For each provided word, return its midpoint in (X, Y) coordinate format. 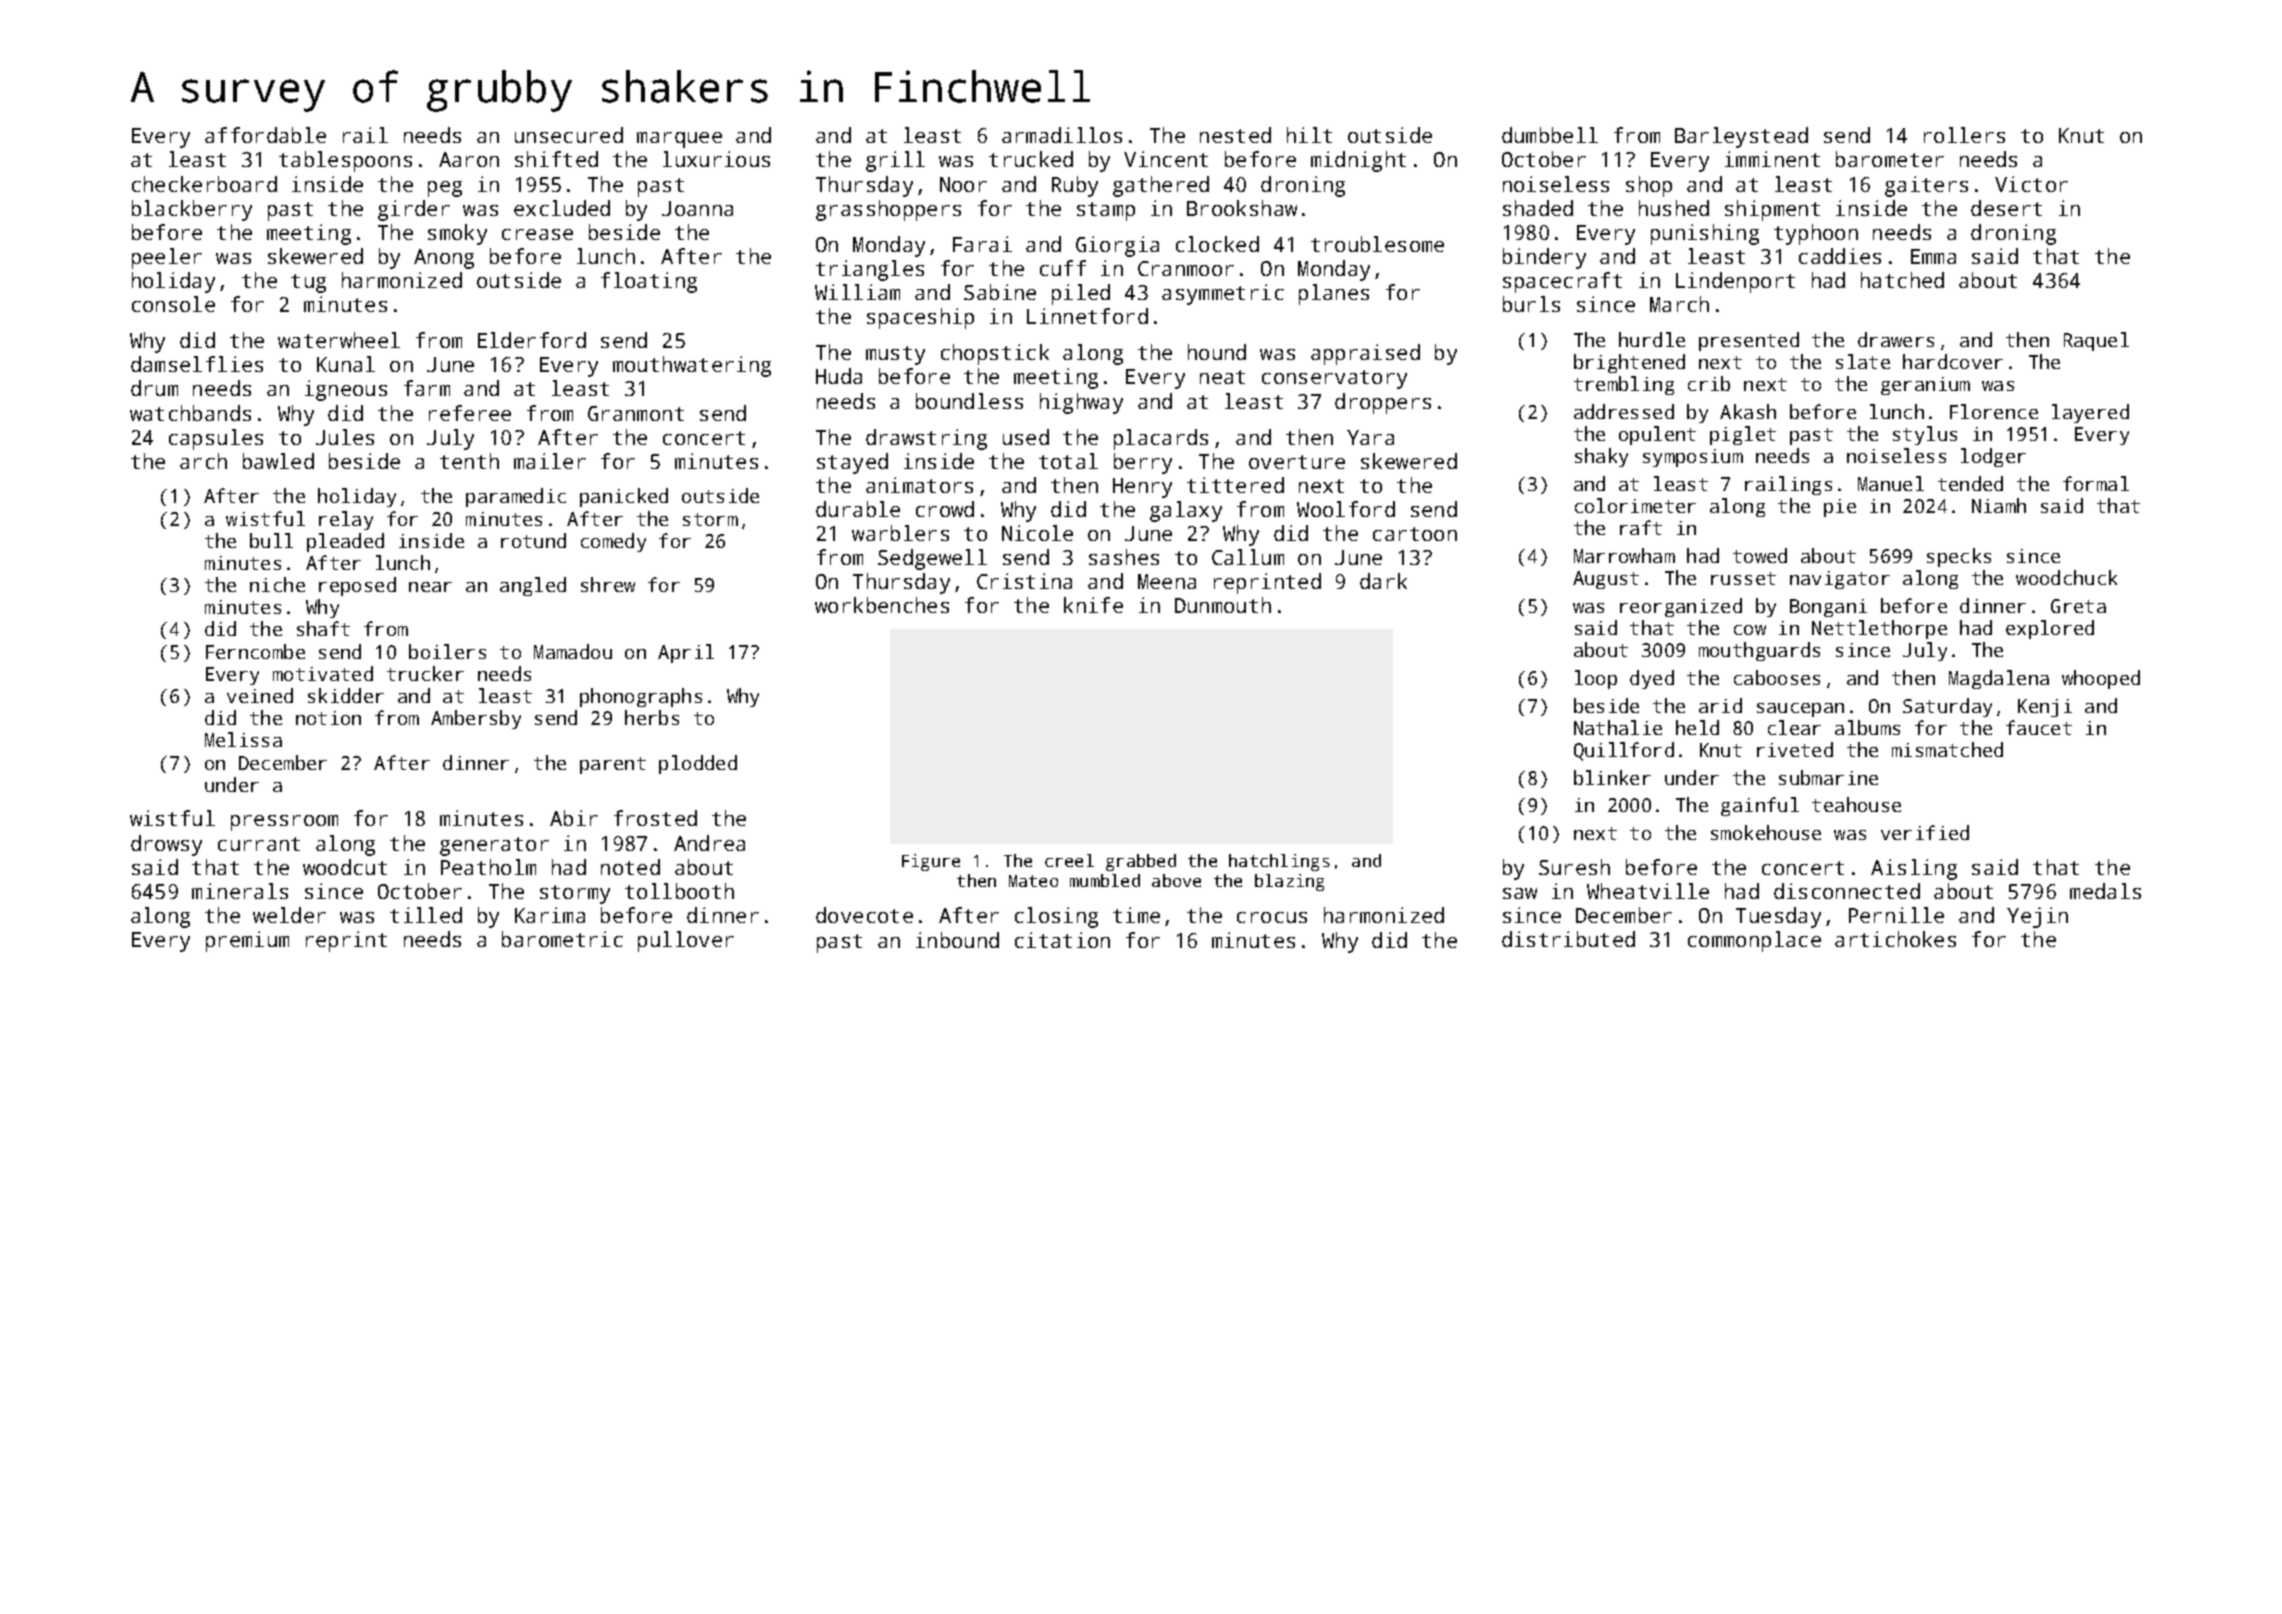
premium (247, 941)
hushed (1674, 208)
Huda (839, 376)
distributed (1568, 939)
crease (537, 234)
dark (1383, 581)
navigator (1840, 580)
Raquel (2096, 341)
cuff (1063, 268)
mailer (550, 461)
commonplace (1754, 941)
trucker (425, 673)
